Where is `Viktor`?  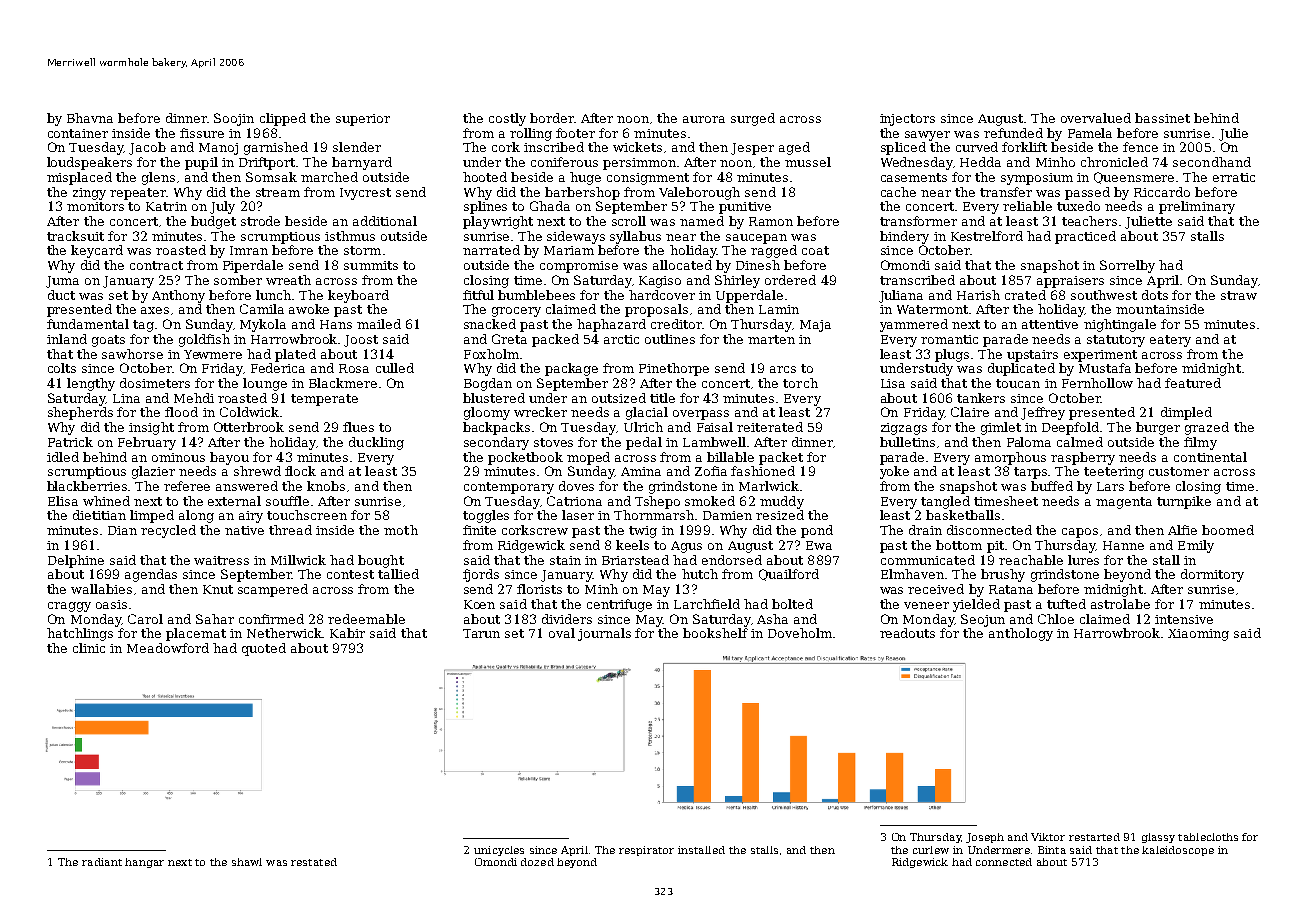
Viktor is located at coordinates (1048, 837).
